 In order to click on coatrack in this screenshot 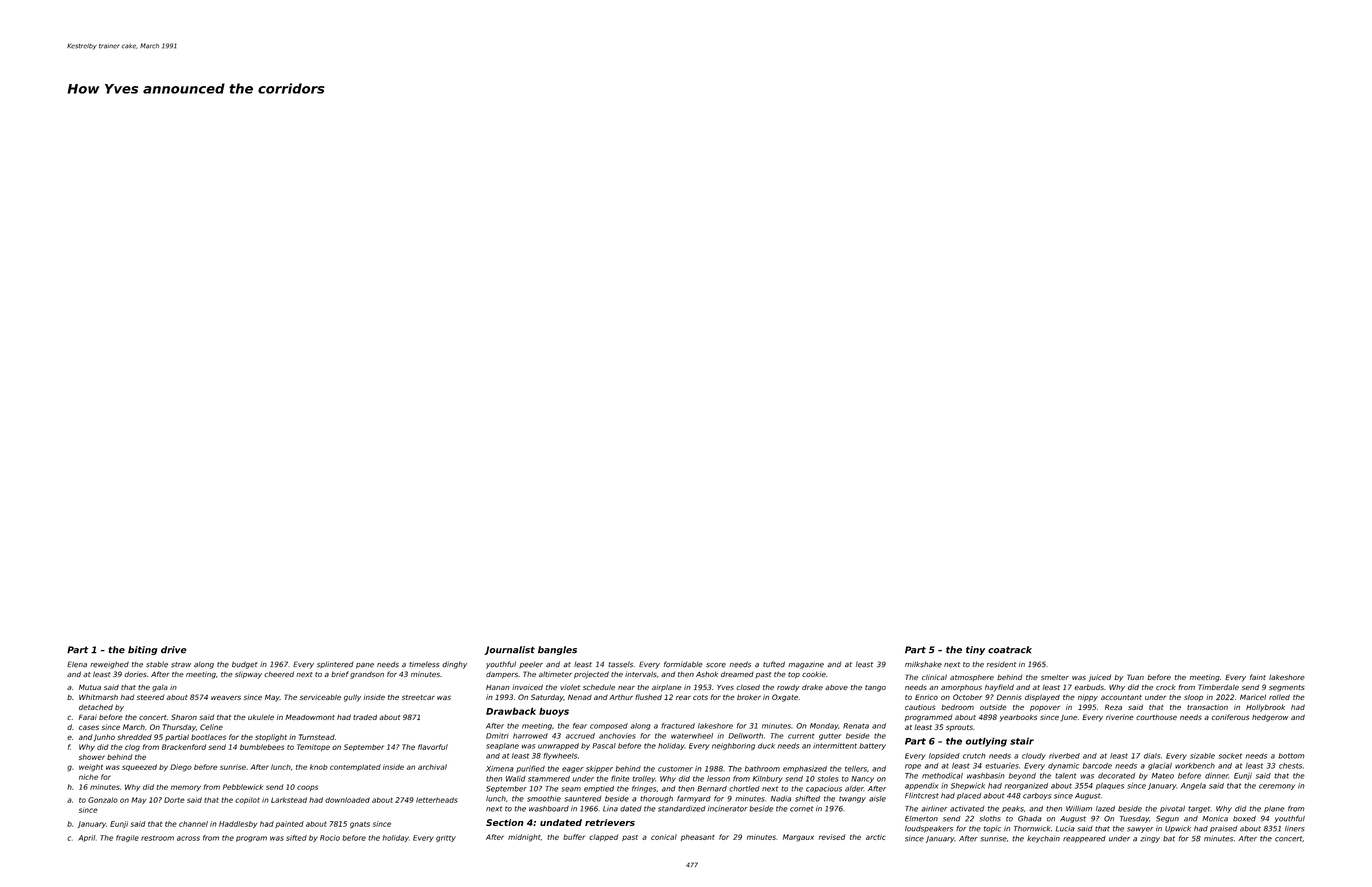, I will do `click(1010, 650)`.
